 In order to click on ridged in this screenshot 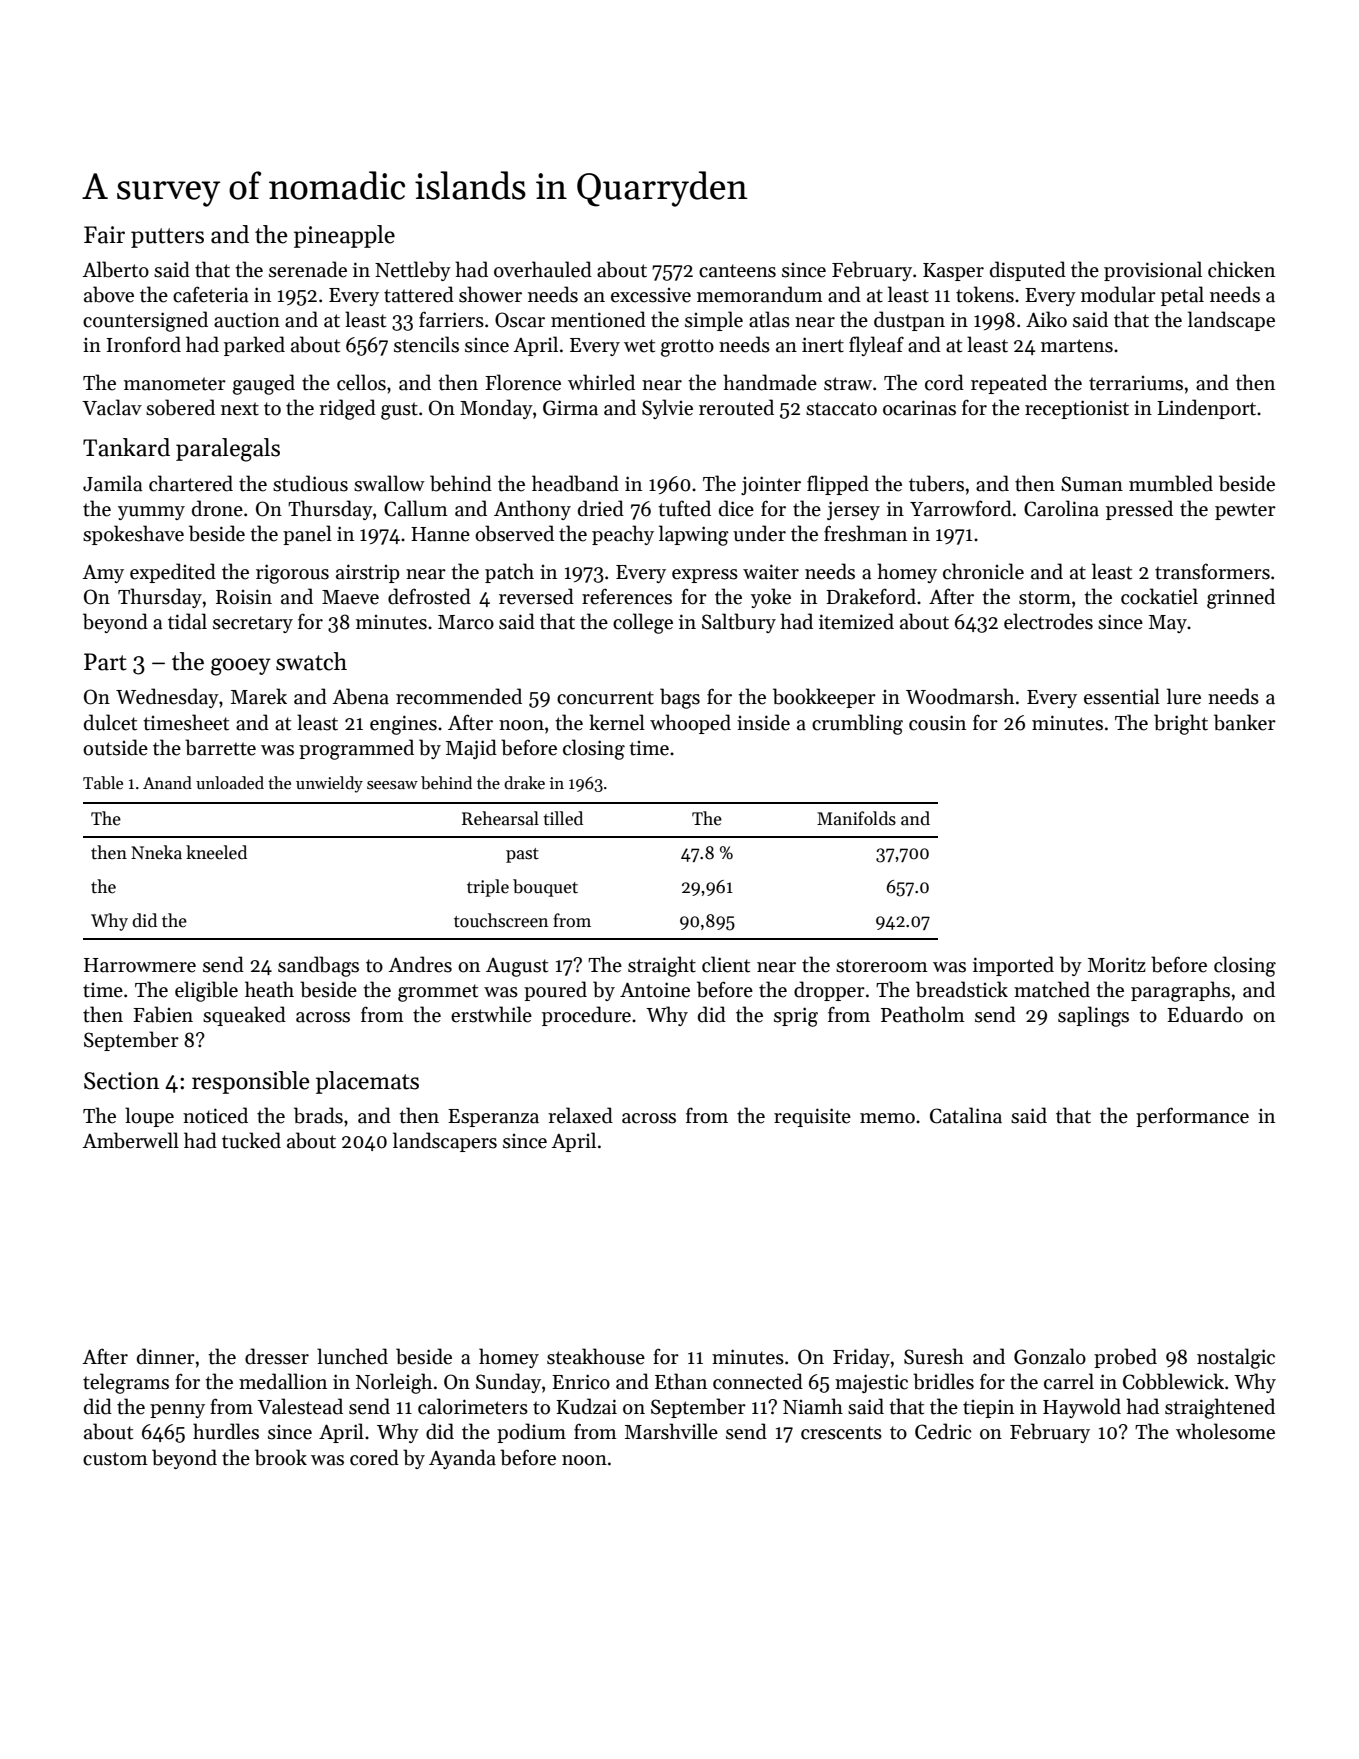, I will do `click(347, 409)`.
